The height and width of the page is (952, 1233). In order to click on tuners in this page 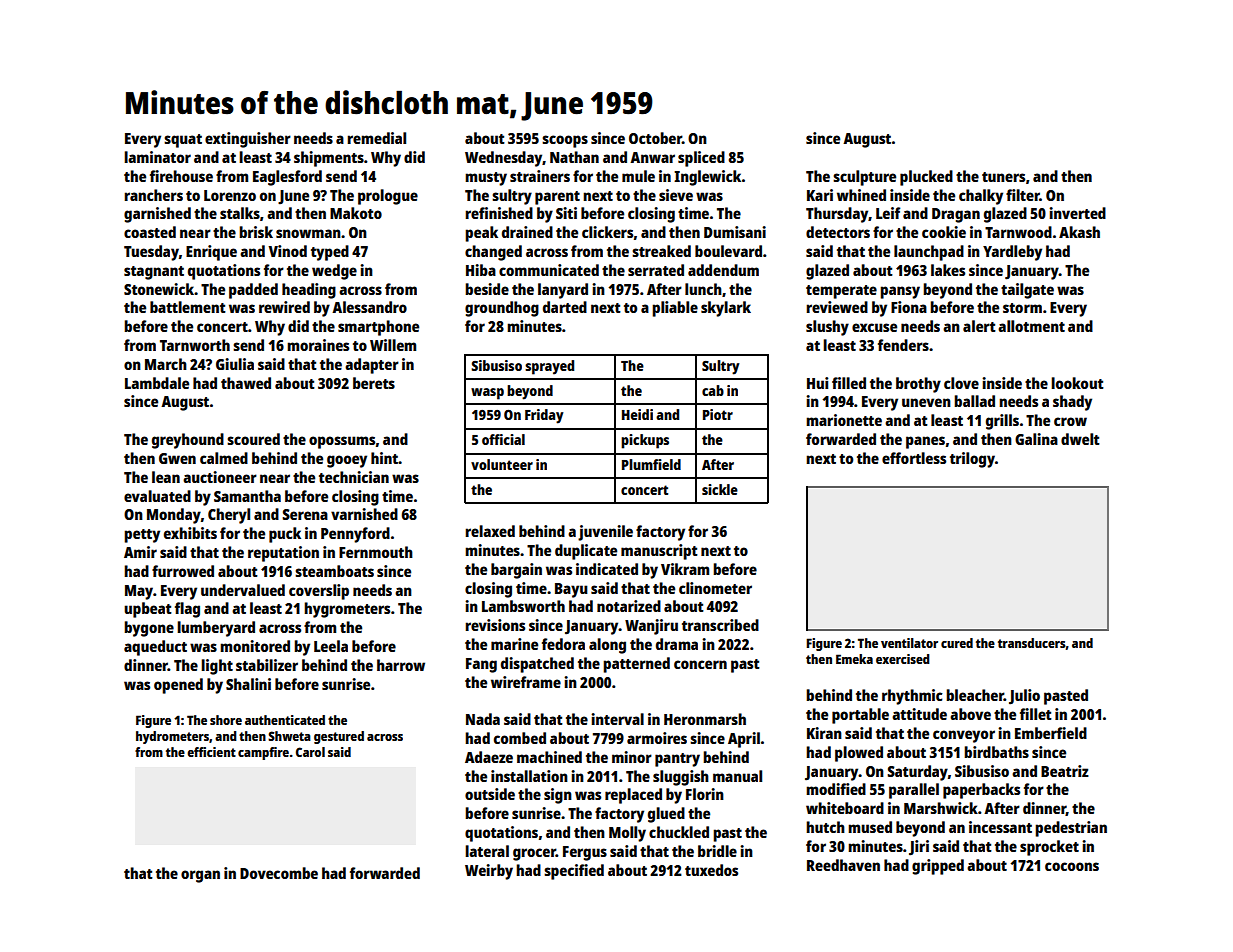, I will do `click(1003, 177)`.
